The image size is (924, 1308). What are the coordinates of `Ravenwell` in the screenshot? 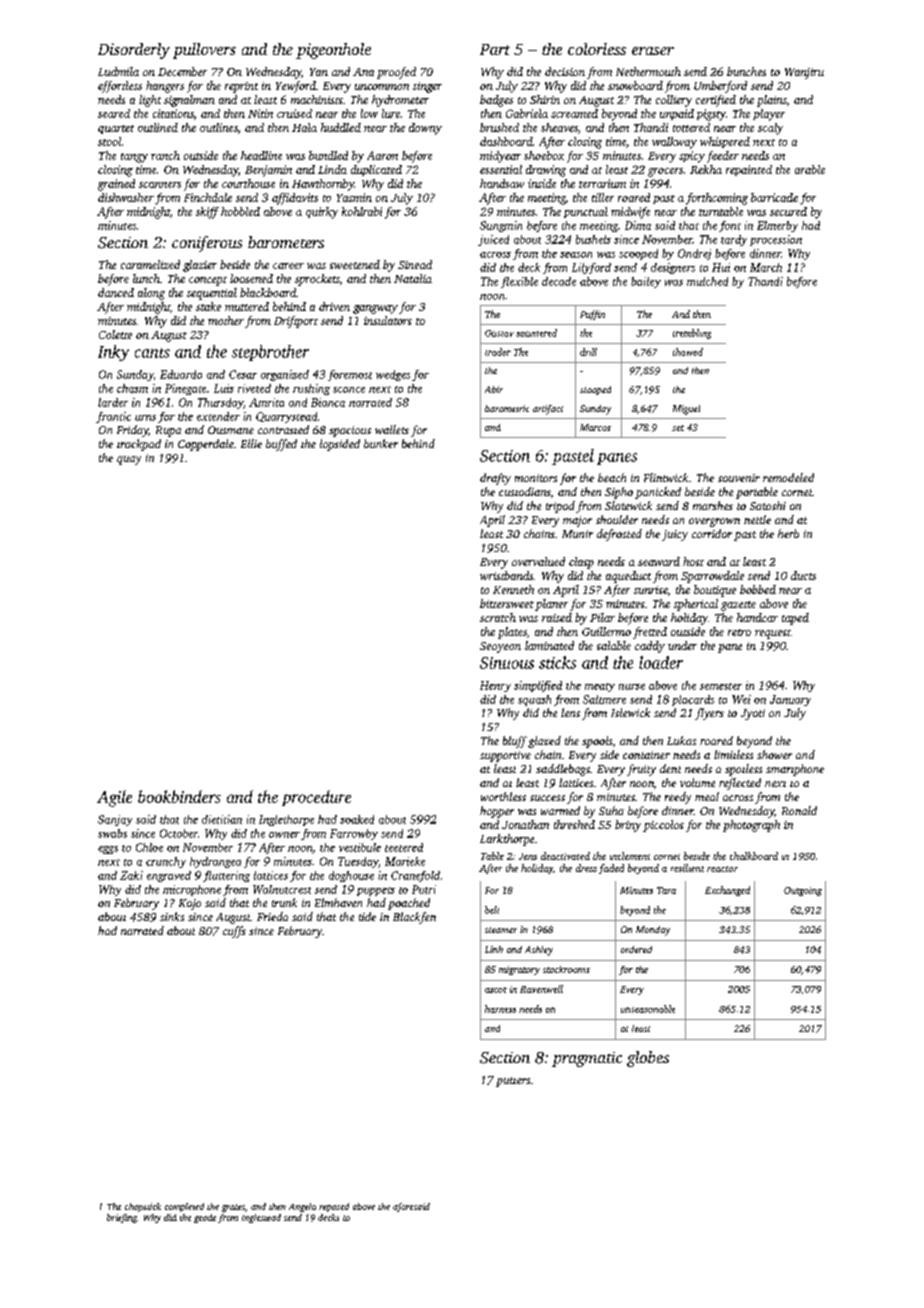 It's located at (541, 989).
